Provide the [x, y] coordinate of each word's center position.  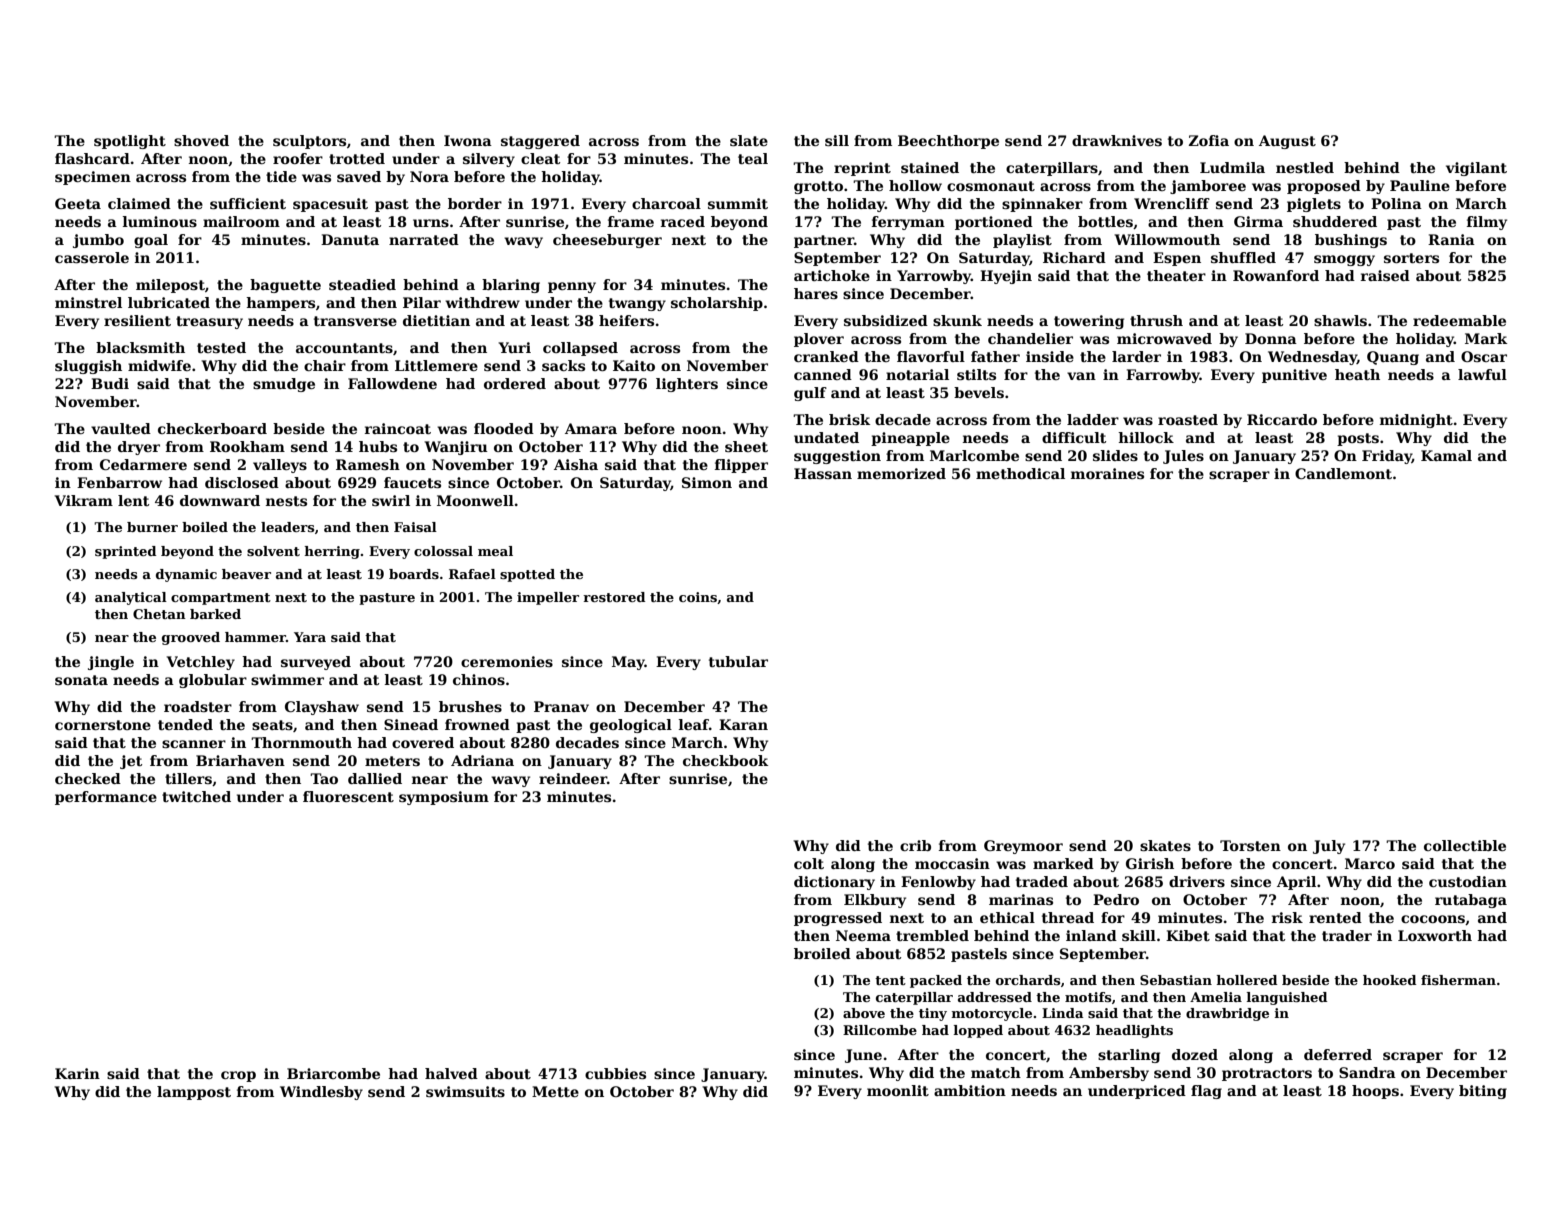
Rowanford [1276, 275]
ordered [515, 383]
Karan [743, 724]
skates [1165, 845]
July [1329, 847]
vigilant [1476, 169]
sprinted [126, 552]
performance [106, 798]
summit [738, 203]
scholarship [717, 304]
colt [809, 863]
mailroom [241, 221]
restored [614, 597]
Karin [77, 1073]
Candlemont [1343, 473]
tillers [188, 778]
